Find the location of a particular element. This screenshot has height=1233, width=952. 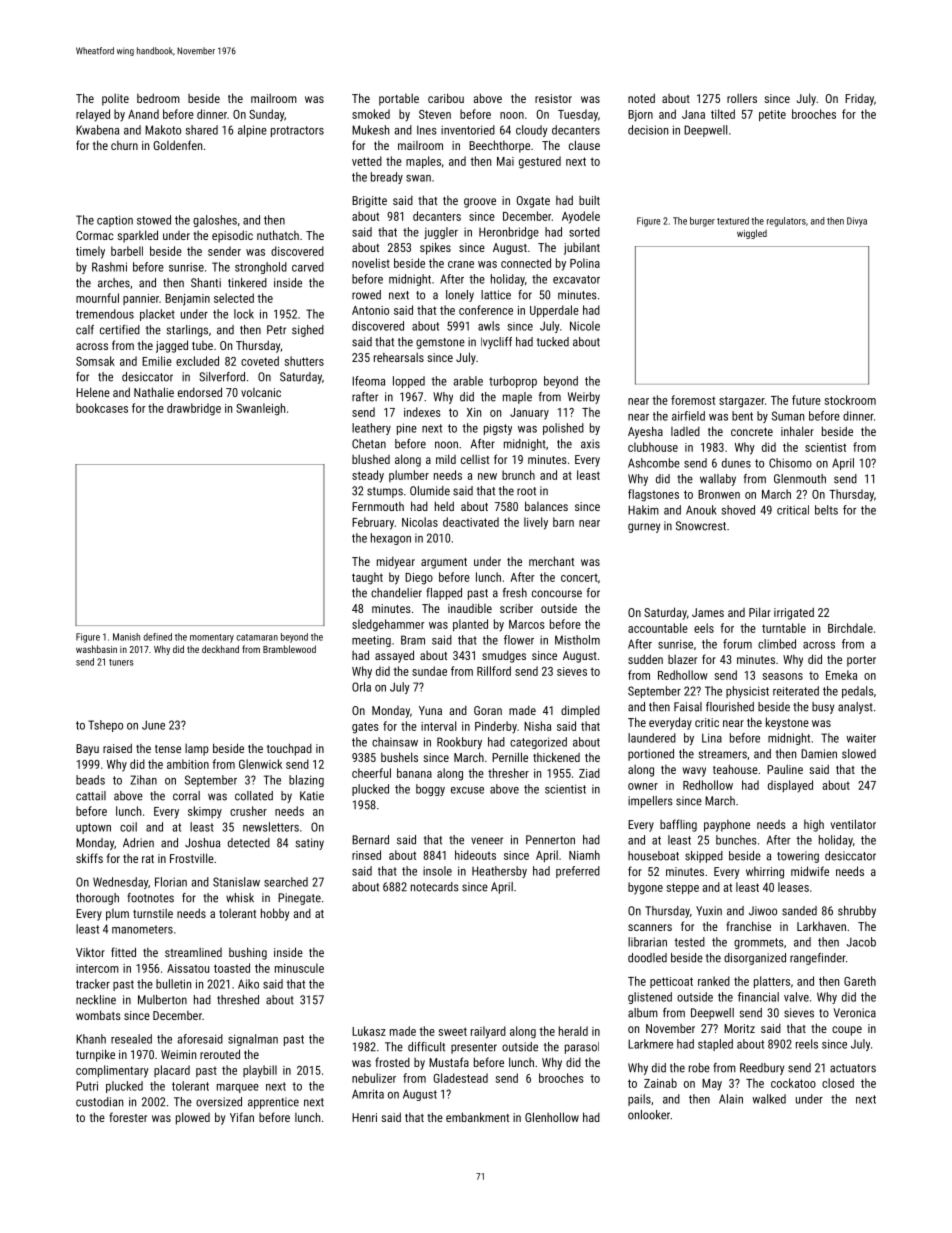

raised is located at coordinates (117, 748).
